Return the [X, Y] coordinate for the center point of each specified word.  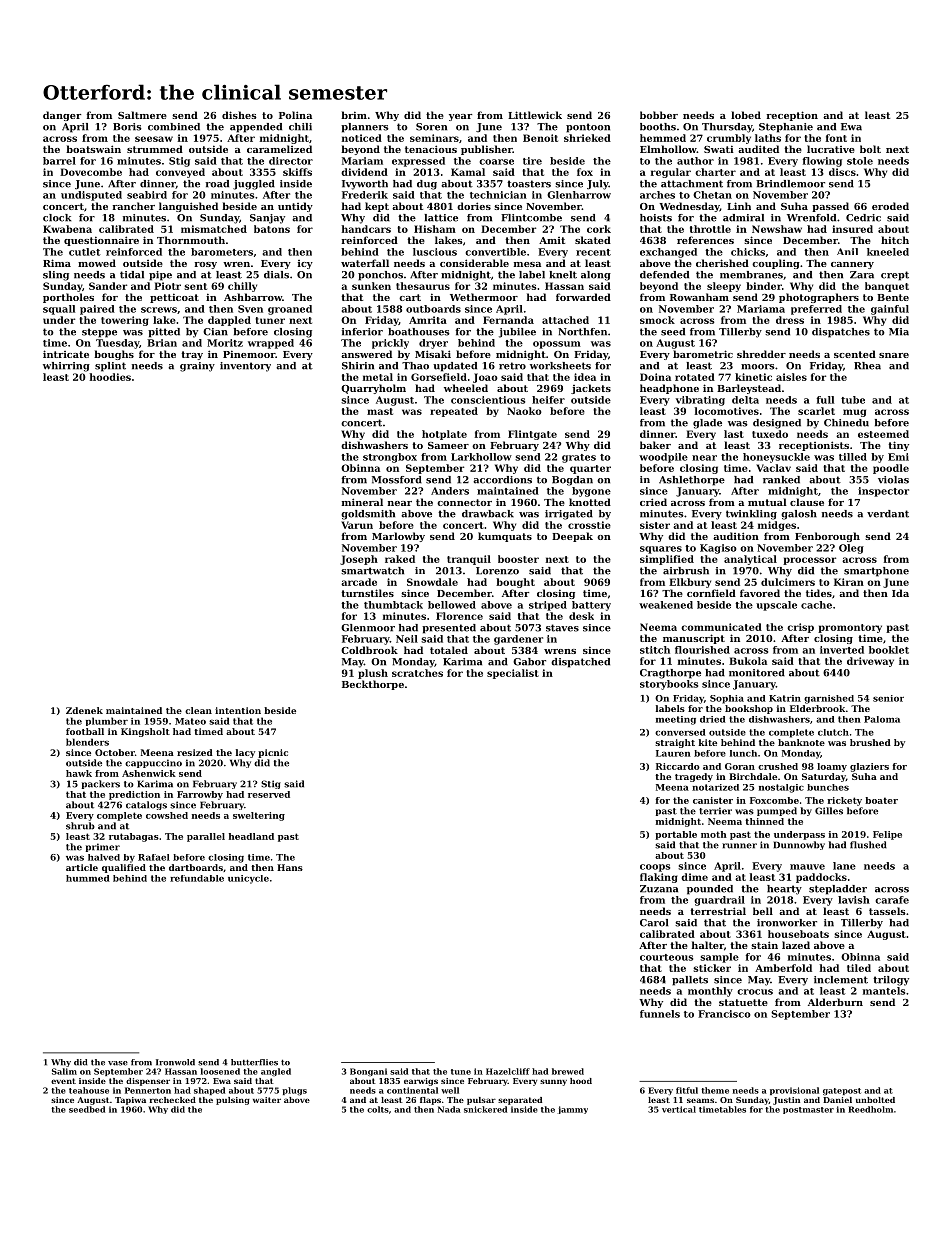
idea [585, 377]
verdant [888, 514]
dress [790, 320]
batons [272, 229]
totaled [449, 650]
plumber [107, 721]
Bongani [368, 1072]
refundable [197, 878]
